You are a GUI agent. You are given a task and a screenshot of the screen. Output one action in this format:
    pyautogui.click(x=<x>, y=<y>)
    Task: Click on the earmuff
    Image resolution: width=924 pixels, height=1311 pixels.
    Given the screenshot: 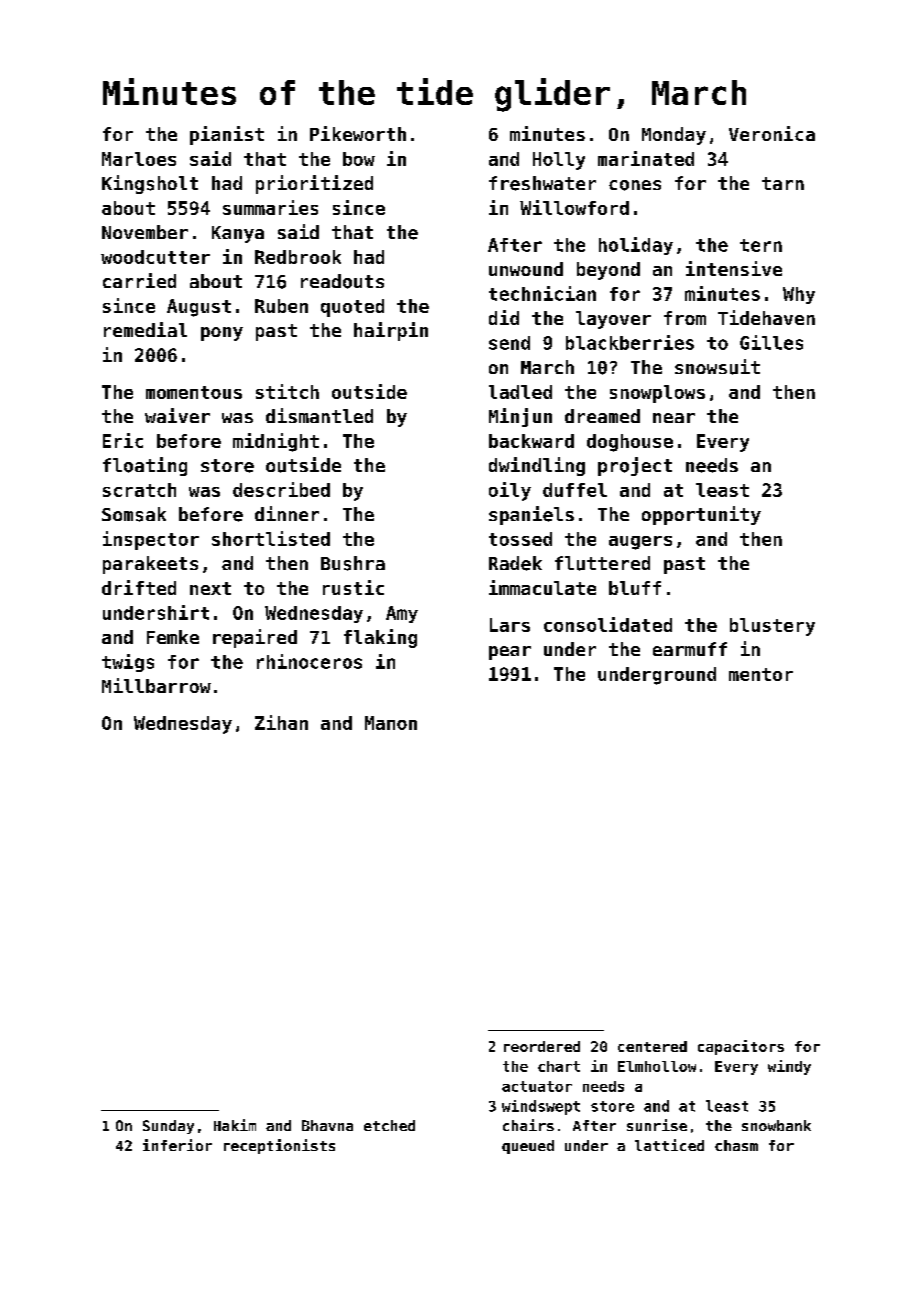 What is the action you would take?
    pyautogui.click(x=690, y=649)
